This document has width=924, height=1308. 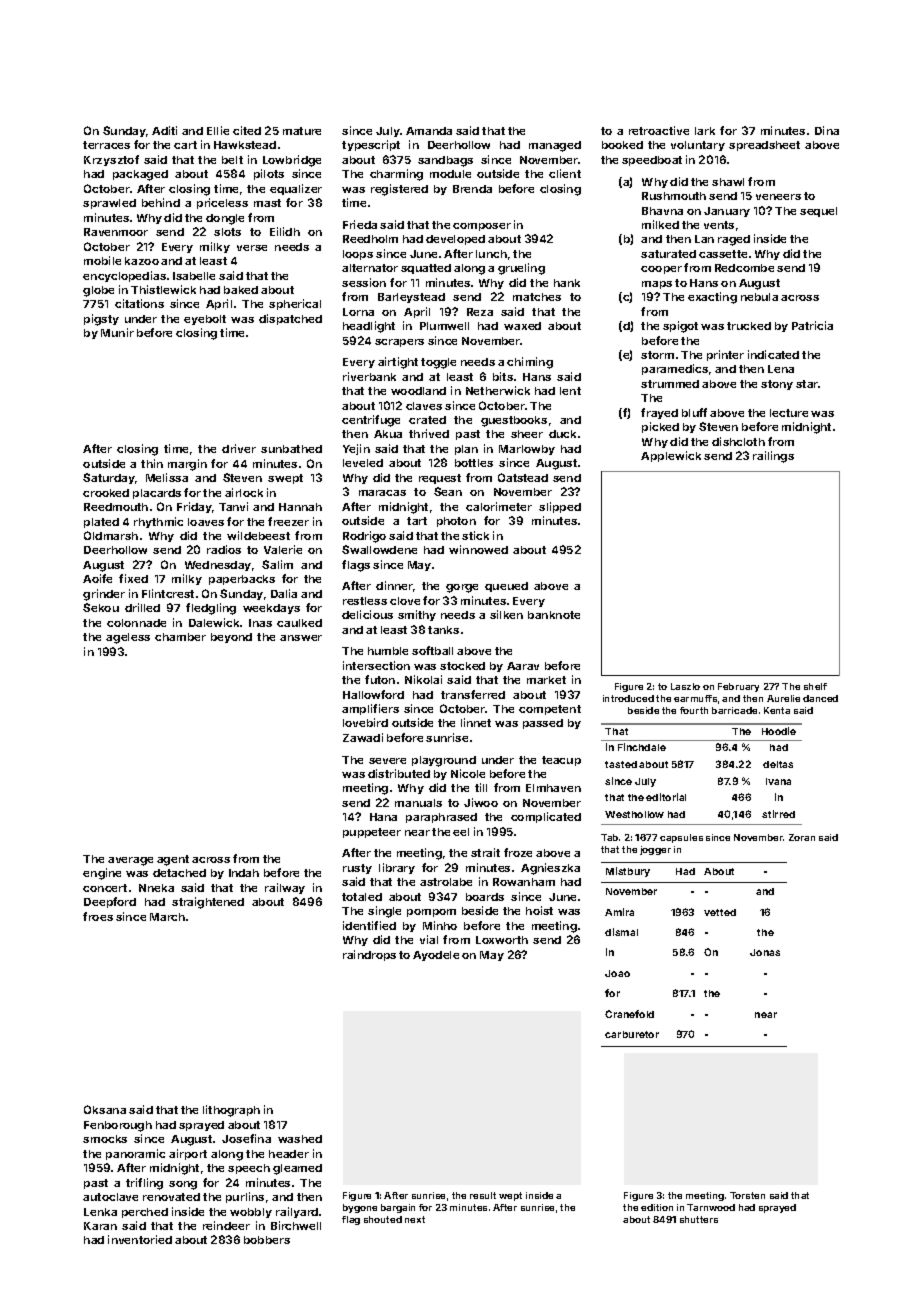 I want to click on mature, so click(x=302, y=131).
